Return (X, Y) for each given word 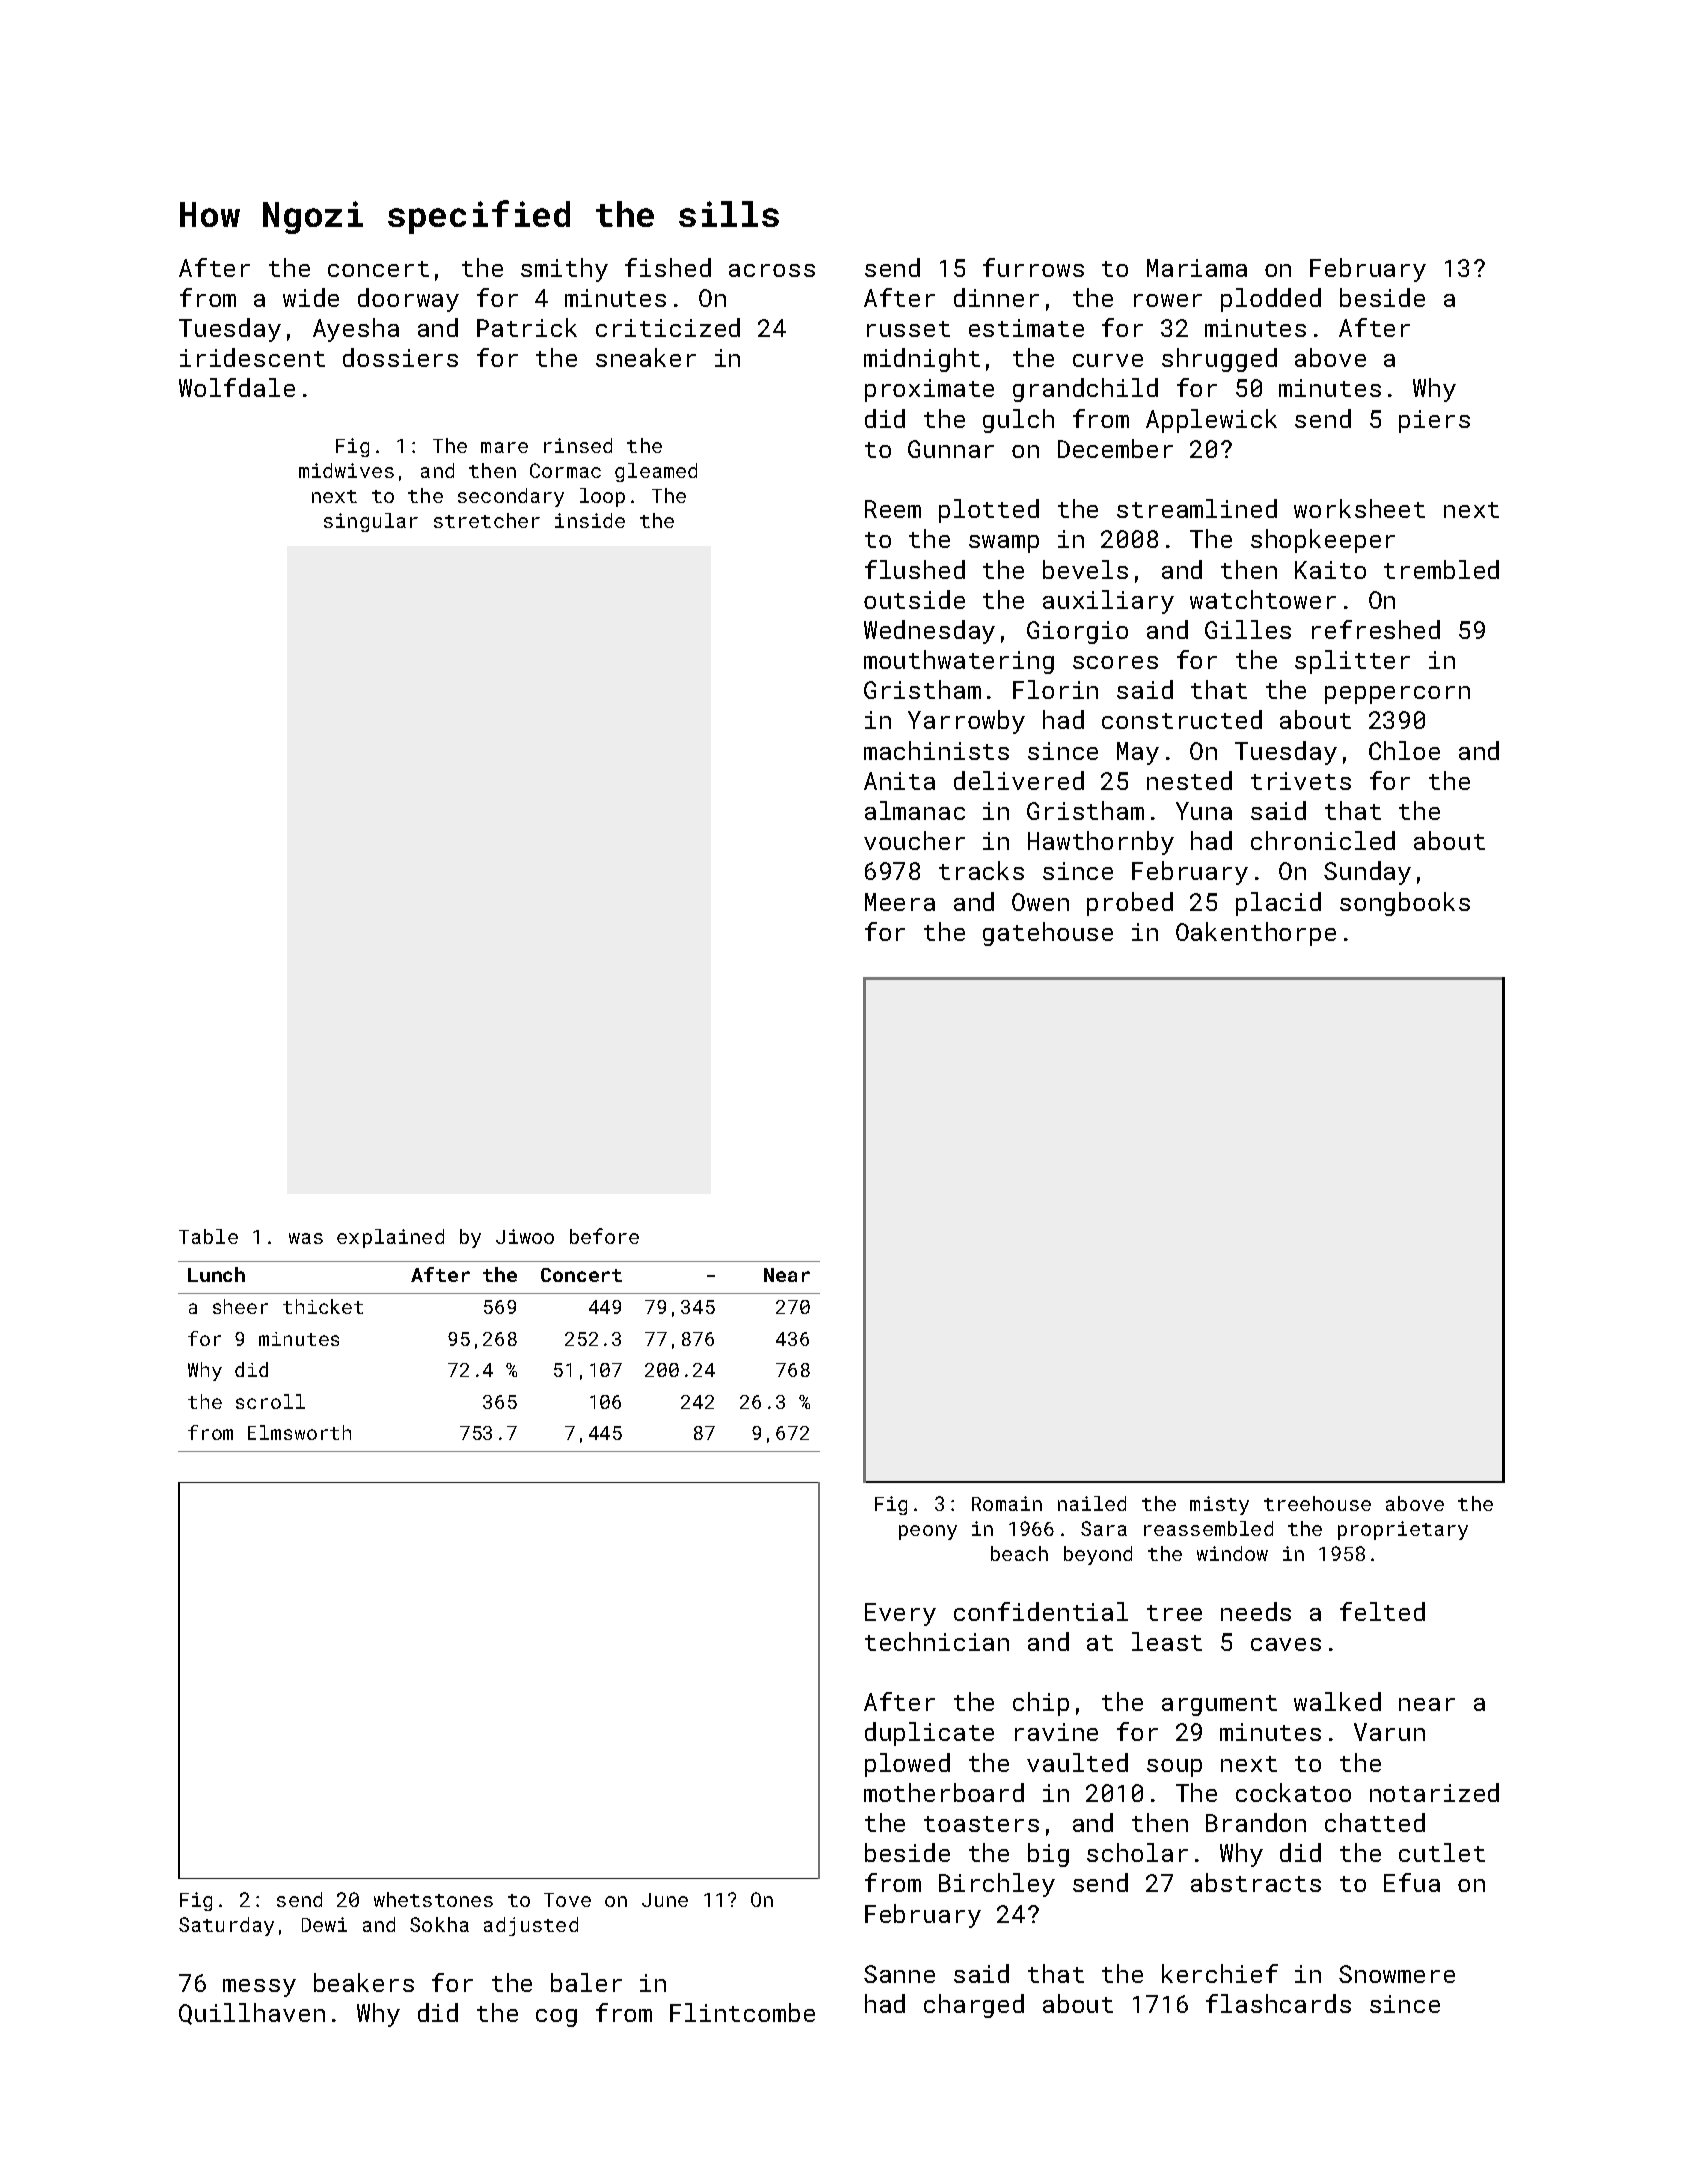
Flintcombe (742, 2012)
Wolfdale (237, 387)
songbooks (1405, 904)
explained (390, 1238)
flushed (915, 569)
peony (928, 1532)
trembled (1441, 569)
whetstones (433, 1899)
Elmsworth (299, 1432)
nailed (1092, 1503)
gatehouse (1048, 934)
